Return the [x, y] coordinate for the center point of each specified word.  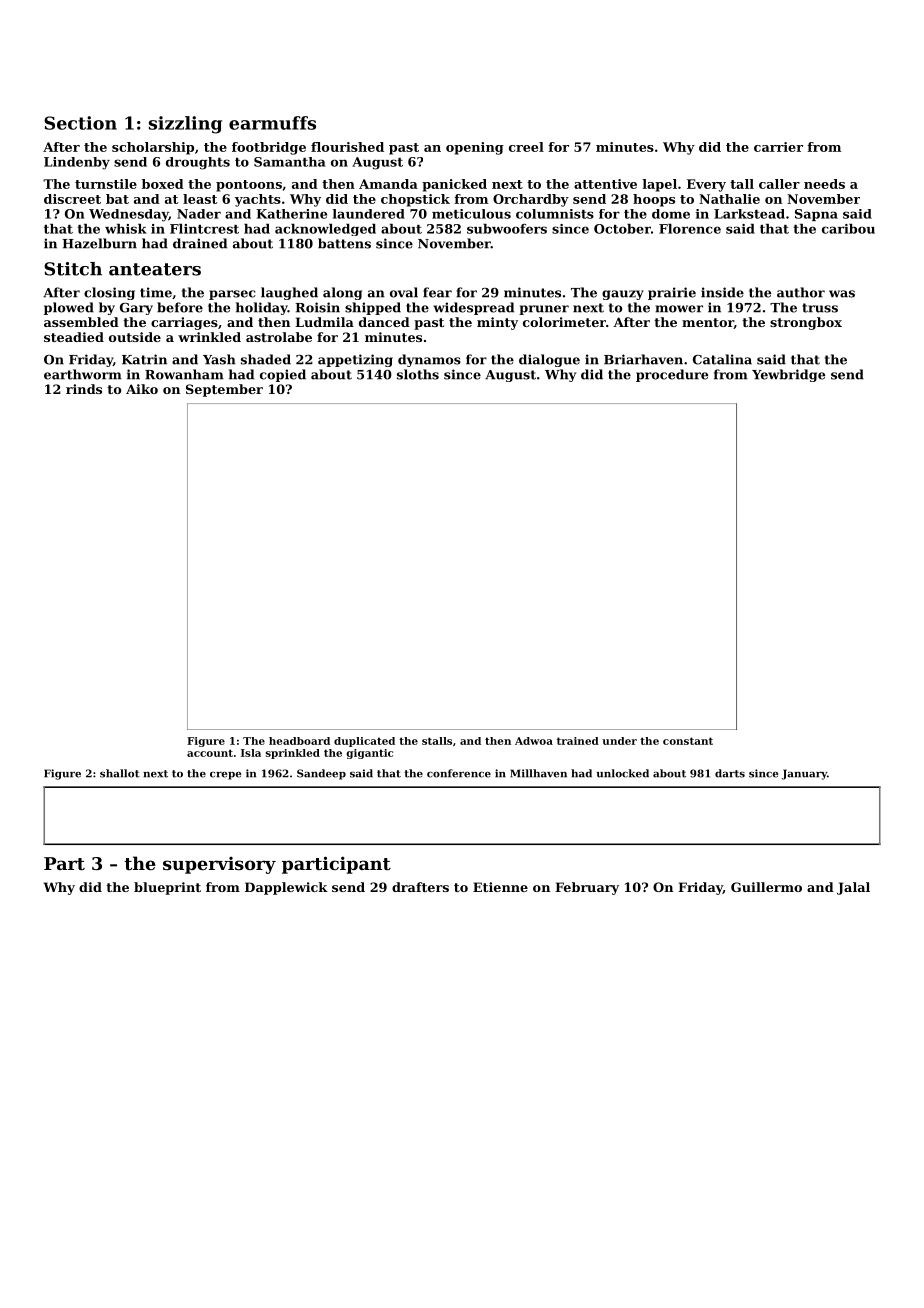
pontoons [249, 186]
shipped [373, 308]
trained [578, 741]
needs [824, 184]
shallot [120, 773]
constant [688, 741]
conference [459, 773]
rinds [84, 389]
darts [730, 773]
